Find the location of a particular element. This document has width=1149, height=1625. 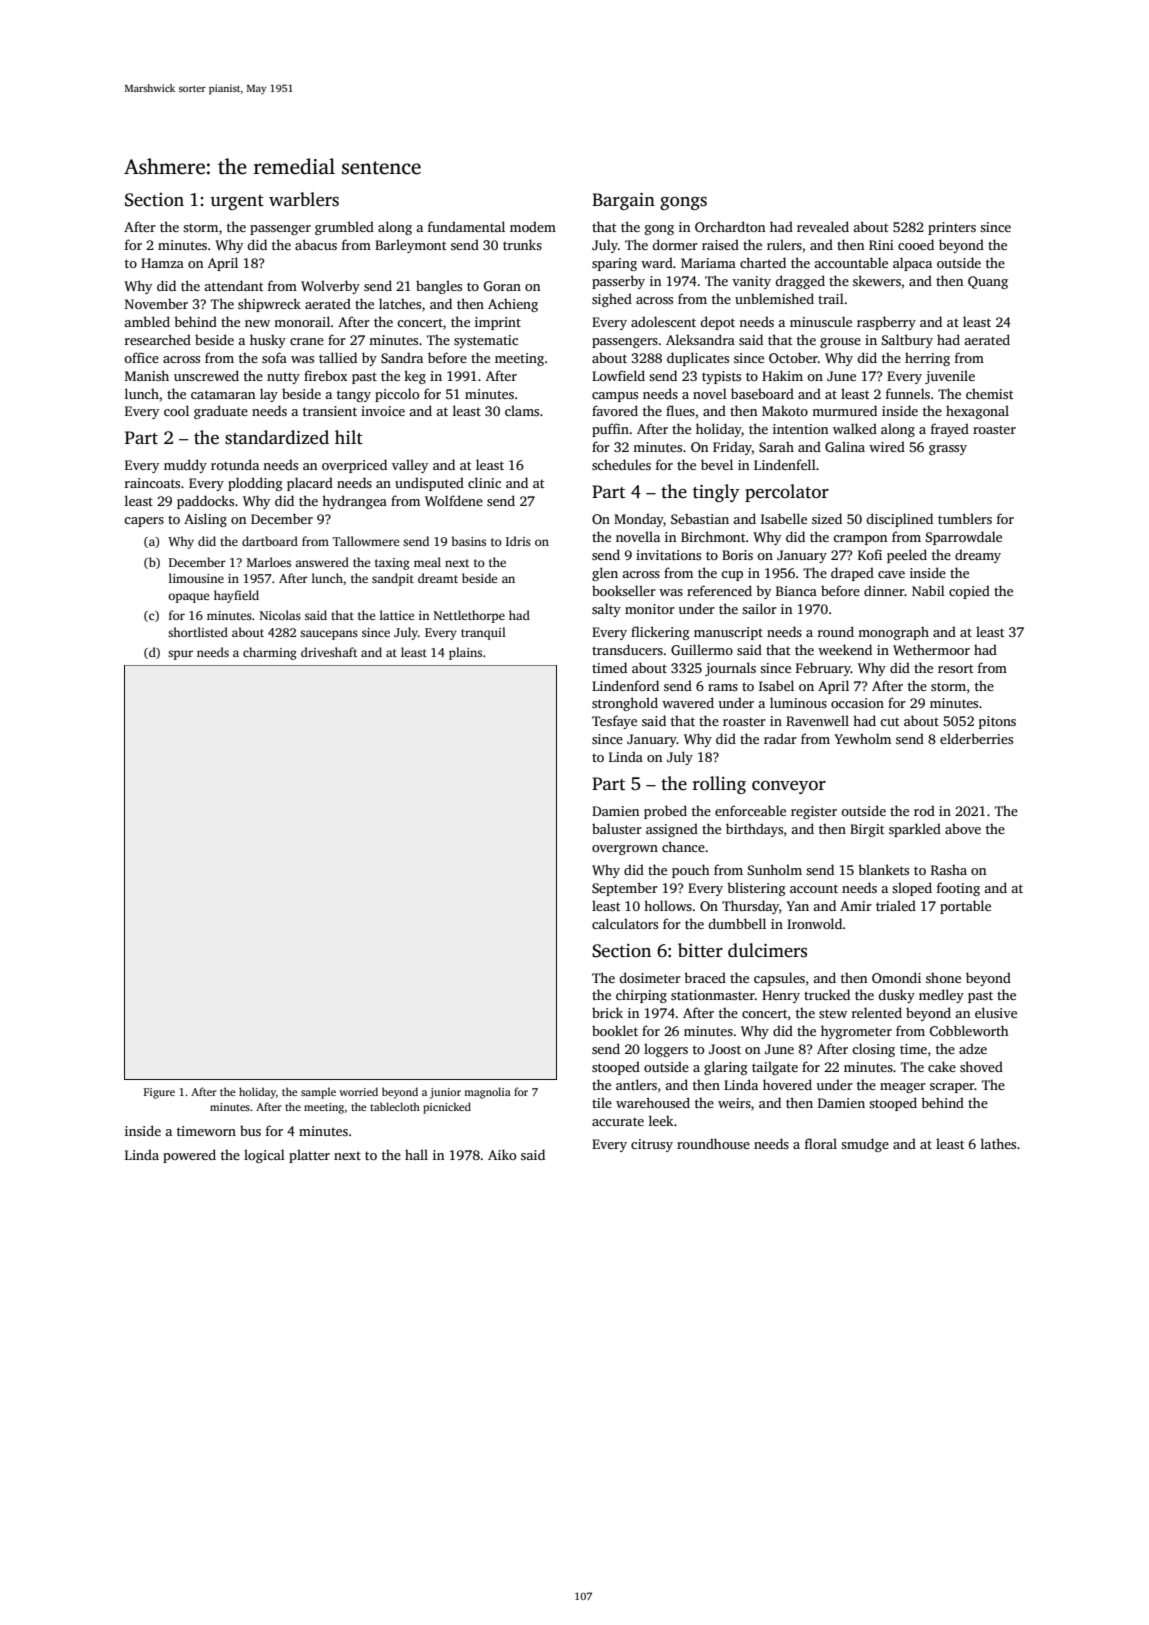

smudge is located at coordinates (865, 1145).
